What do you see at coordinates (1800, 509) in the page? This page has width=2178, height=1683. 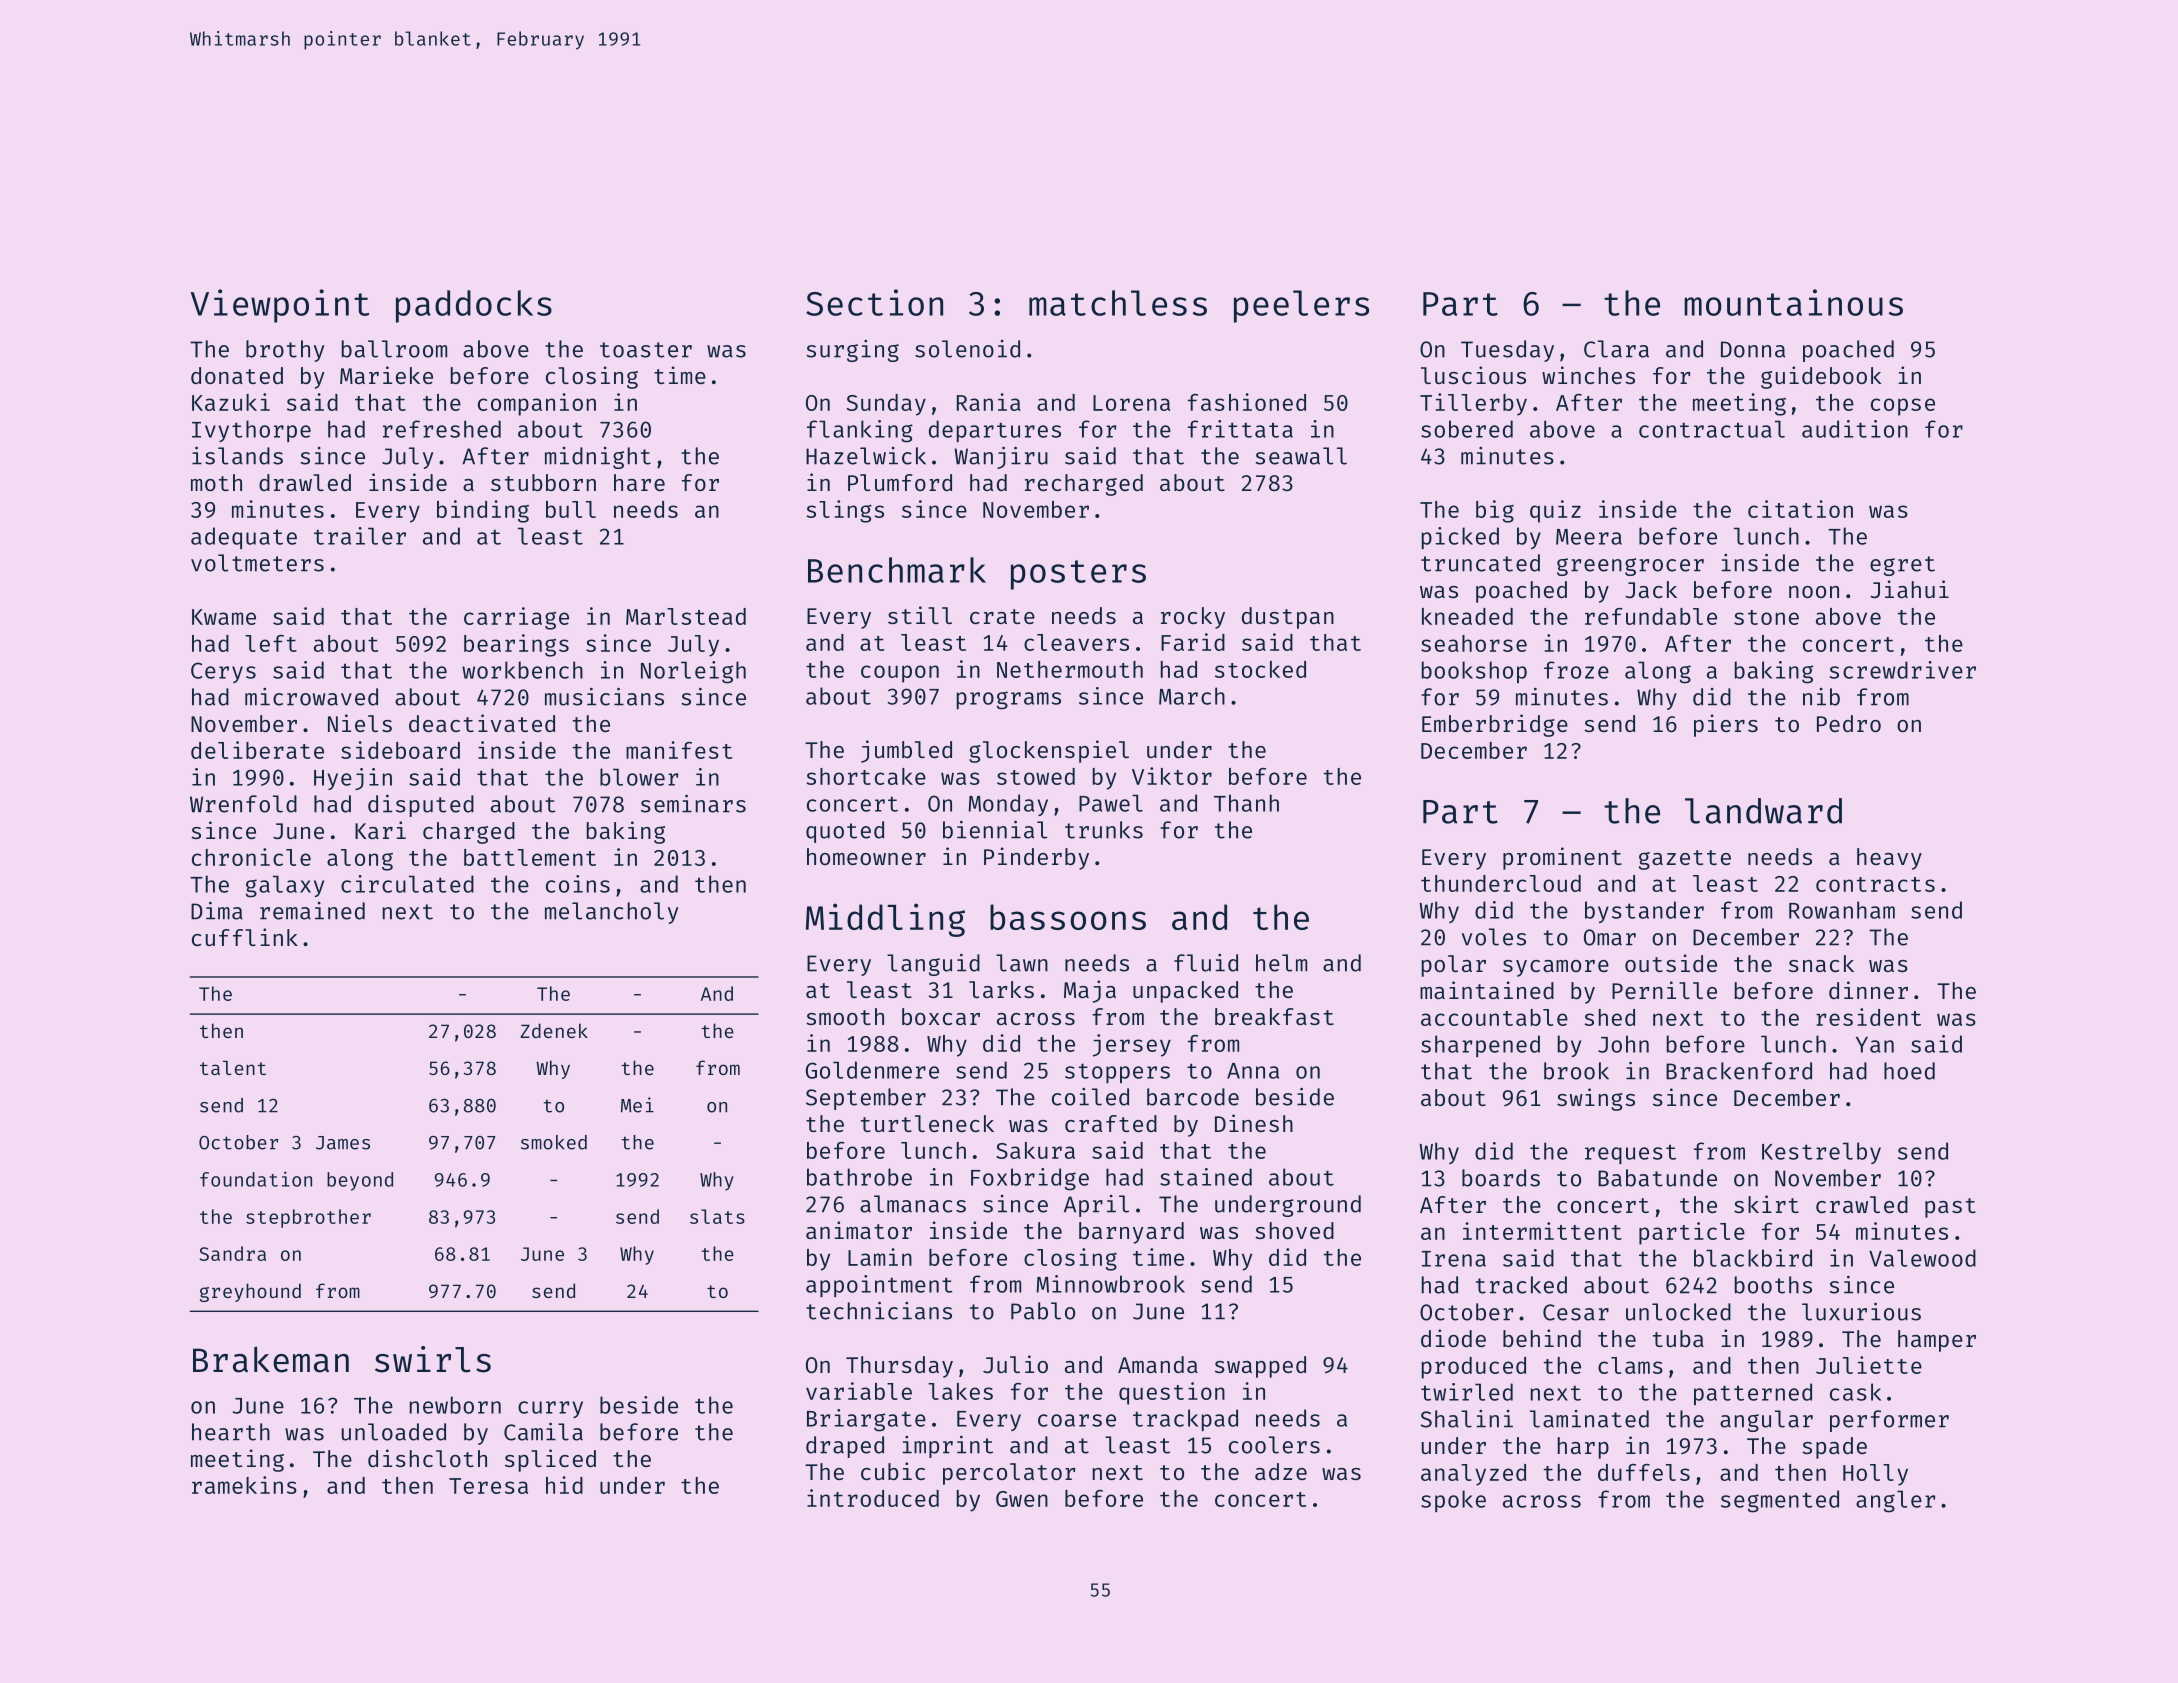 I see `citation` at bounding box center [1800, 509].
